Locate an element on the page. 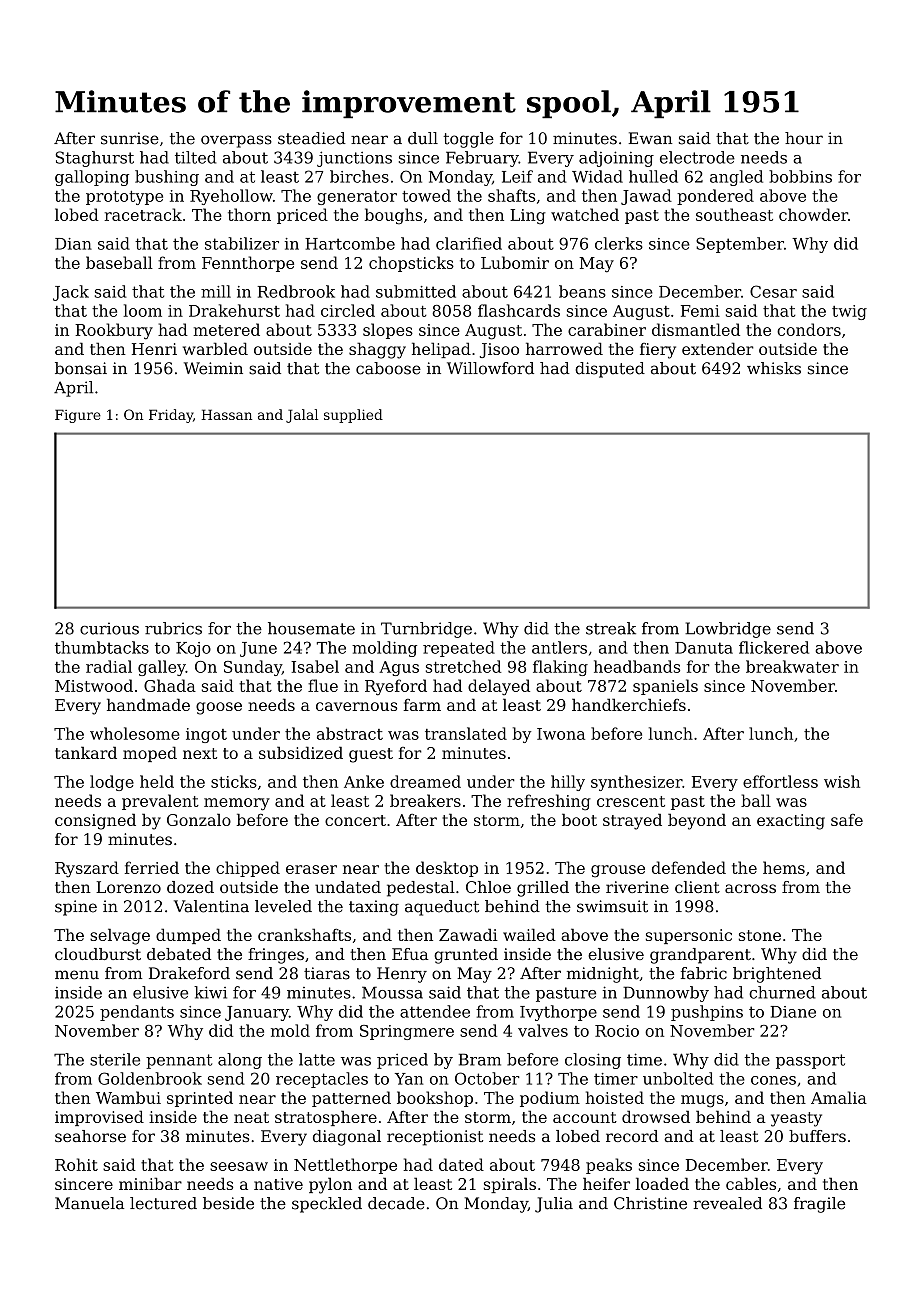  pennant is located at coordinates (179, 1061).
